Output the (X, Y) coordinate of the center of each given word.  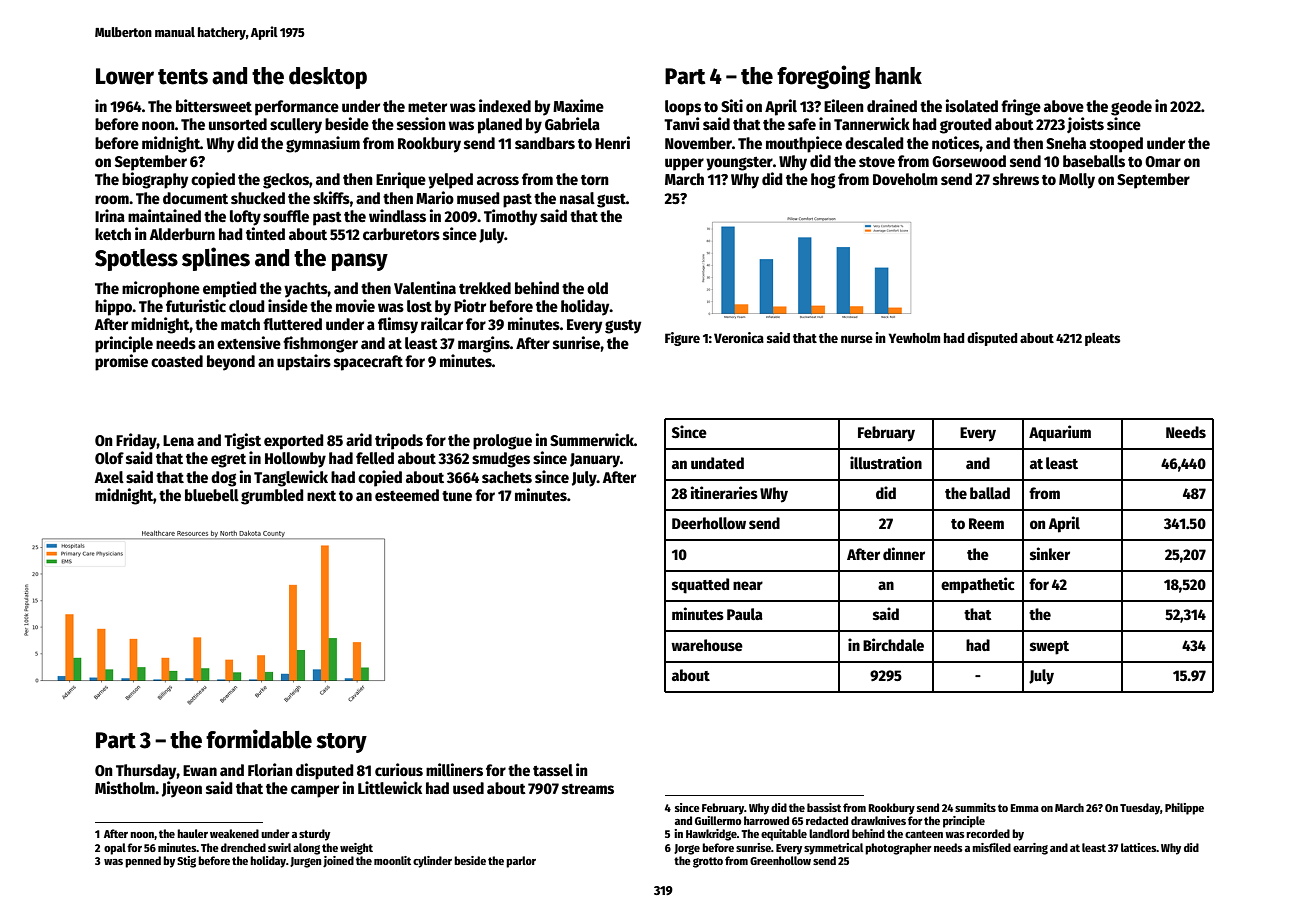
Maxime (578, 105)
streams (588, 789)
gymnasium (323, 144)
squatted (700, 586)
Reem (986, 523)
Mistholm (125, 788)
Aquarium (1060, 433)
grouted (966, 126)
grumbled (272, 497)
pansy (360, 262)
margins (484, 344)
